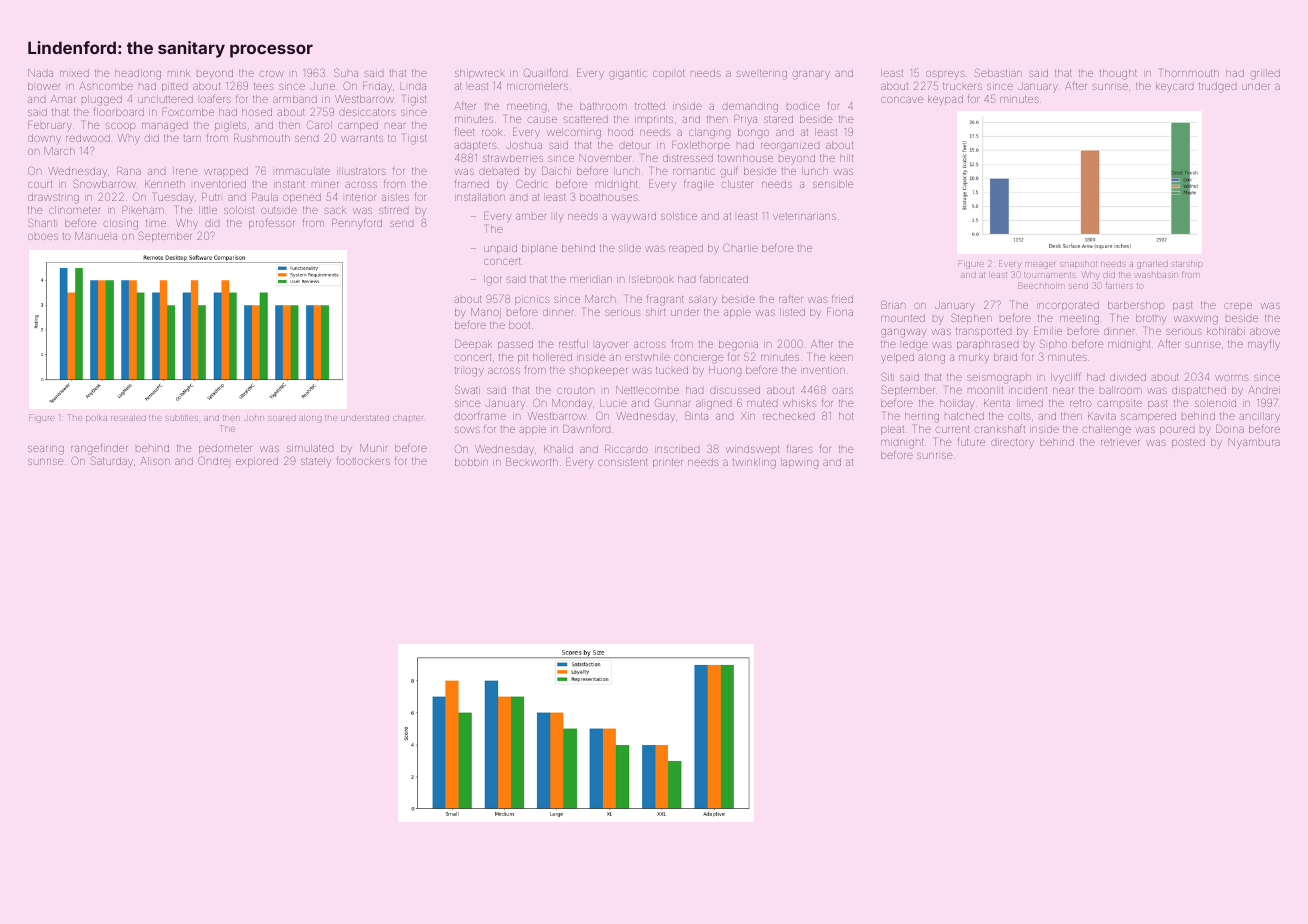 The height and width of the page is (924, 1308). What do you see at coordinates (647, 390) in the page?
I see `Nettlecombe` at bounding box center [647, 390].
